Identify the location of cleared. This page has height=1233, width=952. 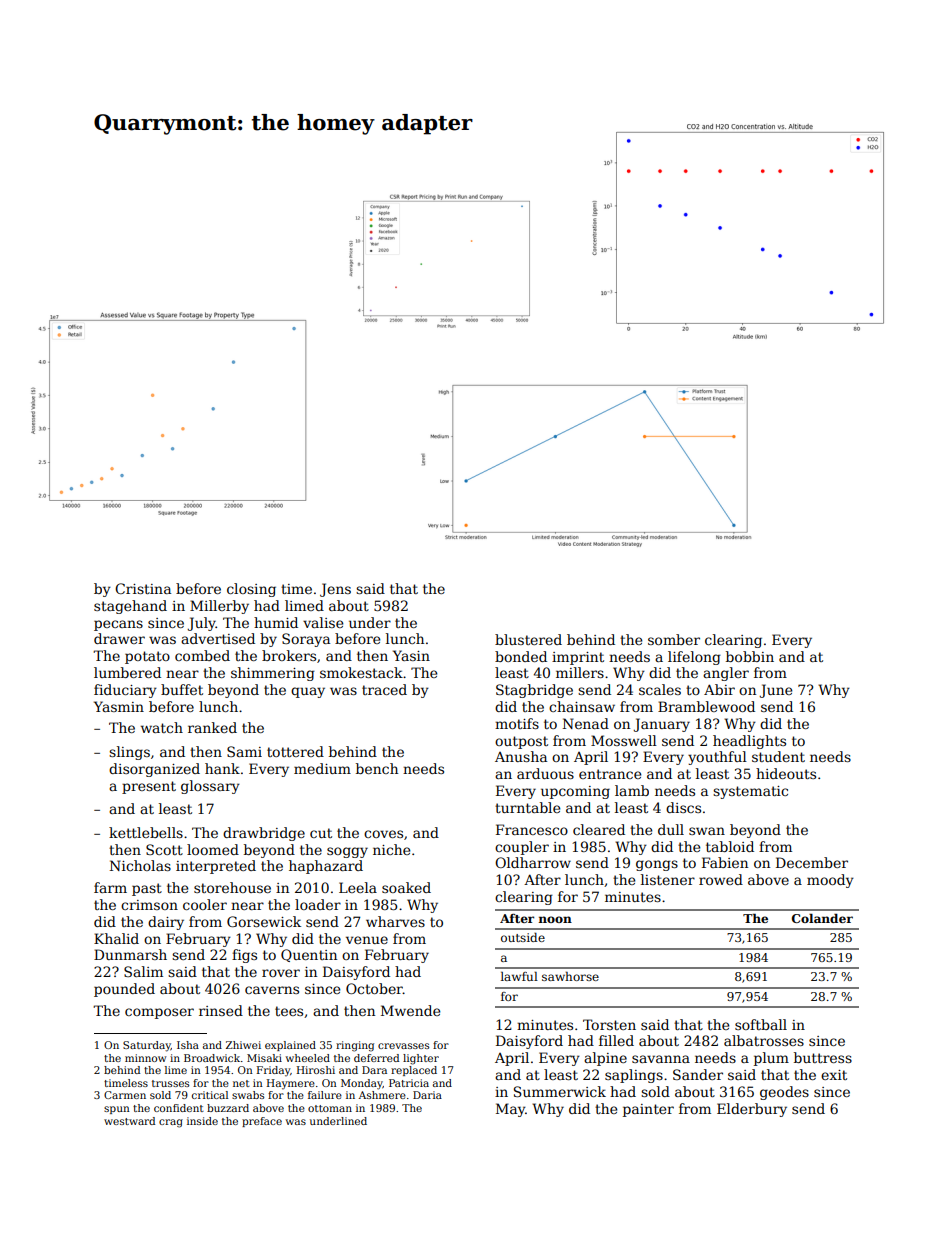
(599, 829).
